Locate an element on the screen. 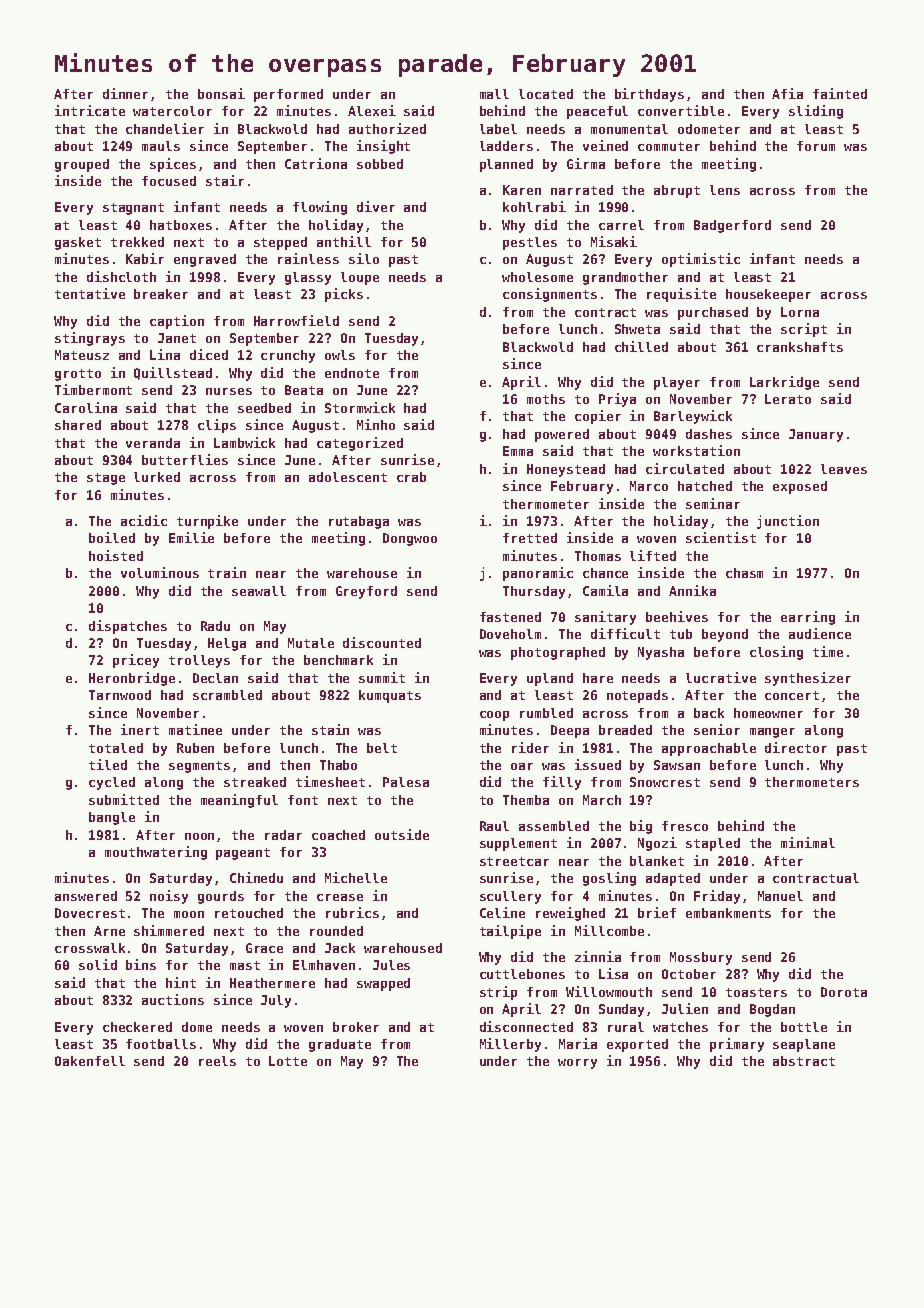 The width and height of the screenshot is (924, 1308). audience is located at coordinates (820, 633).
